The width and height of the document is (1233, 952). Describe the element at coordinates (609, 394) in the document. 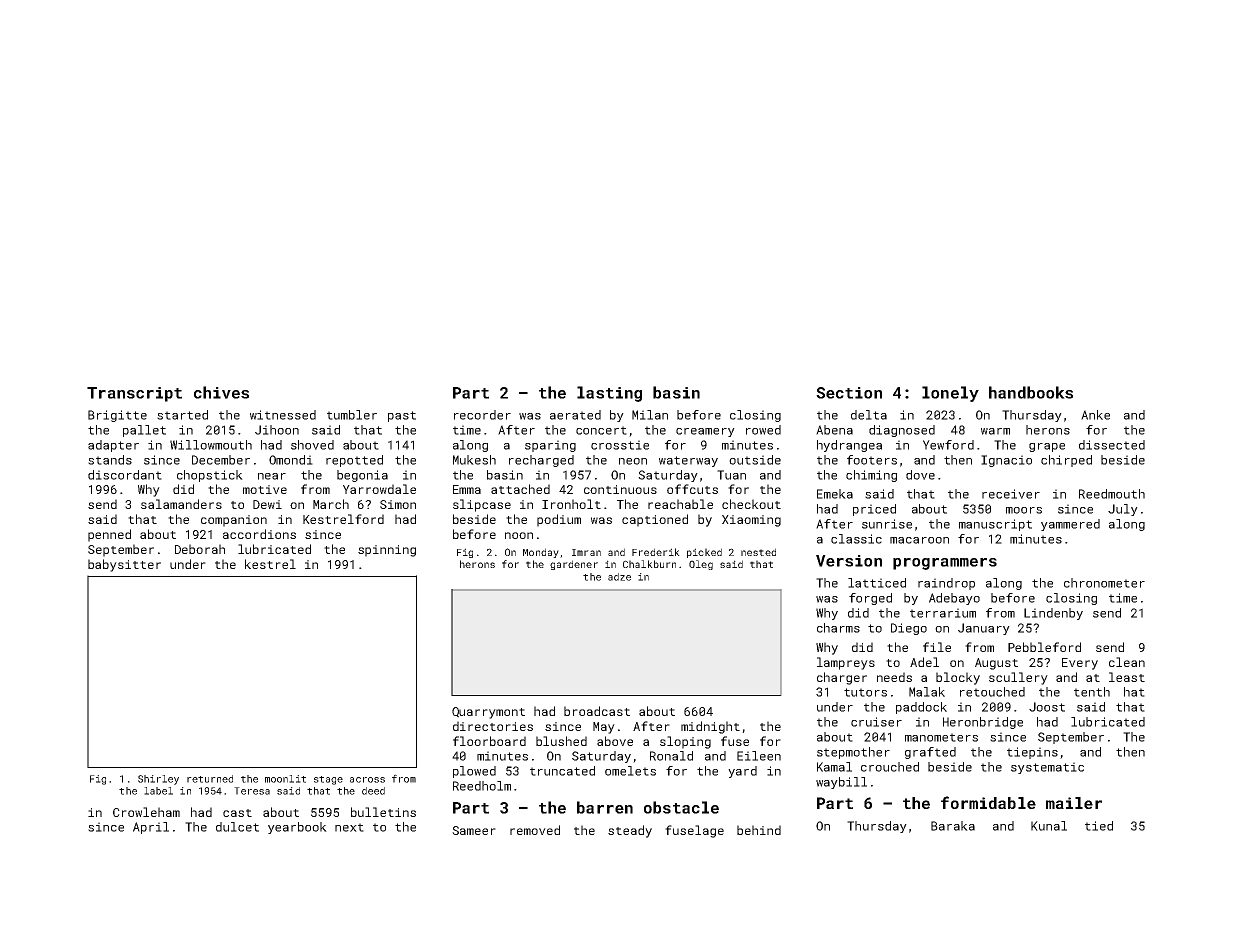

I see `lasting` at that location.
